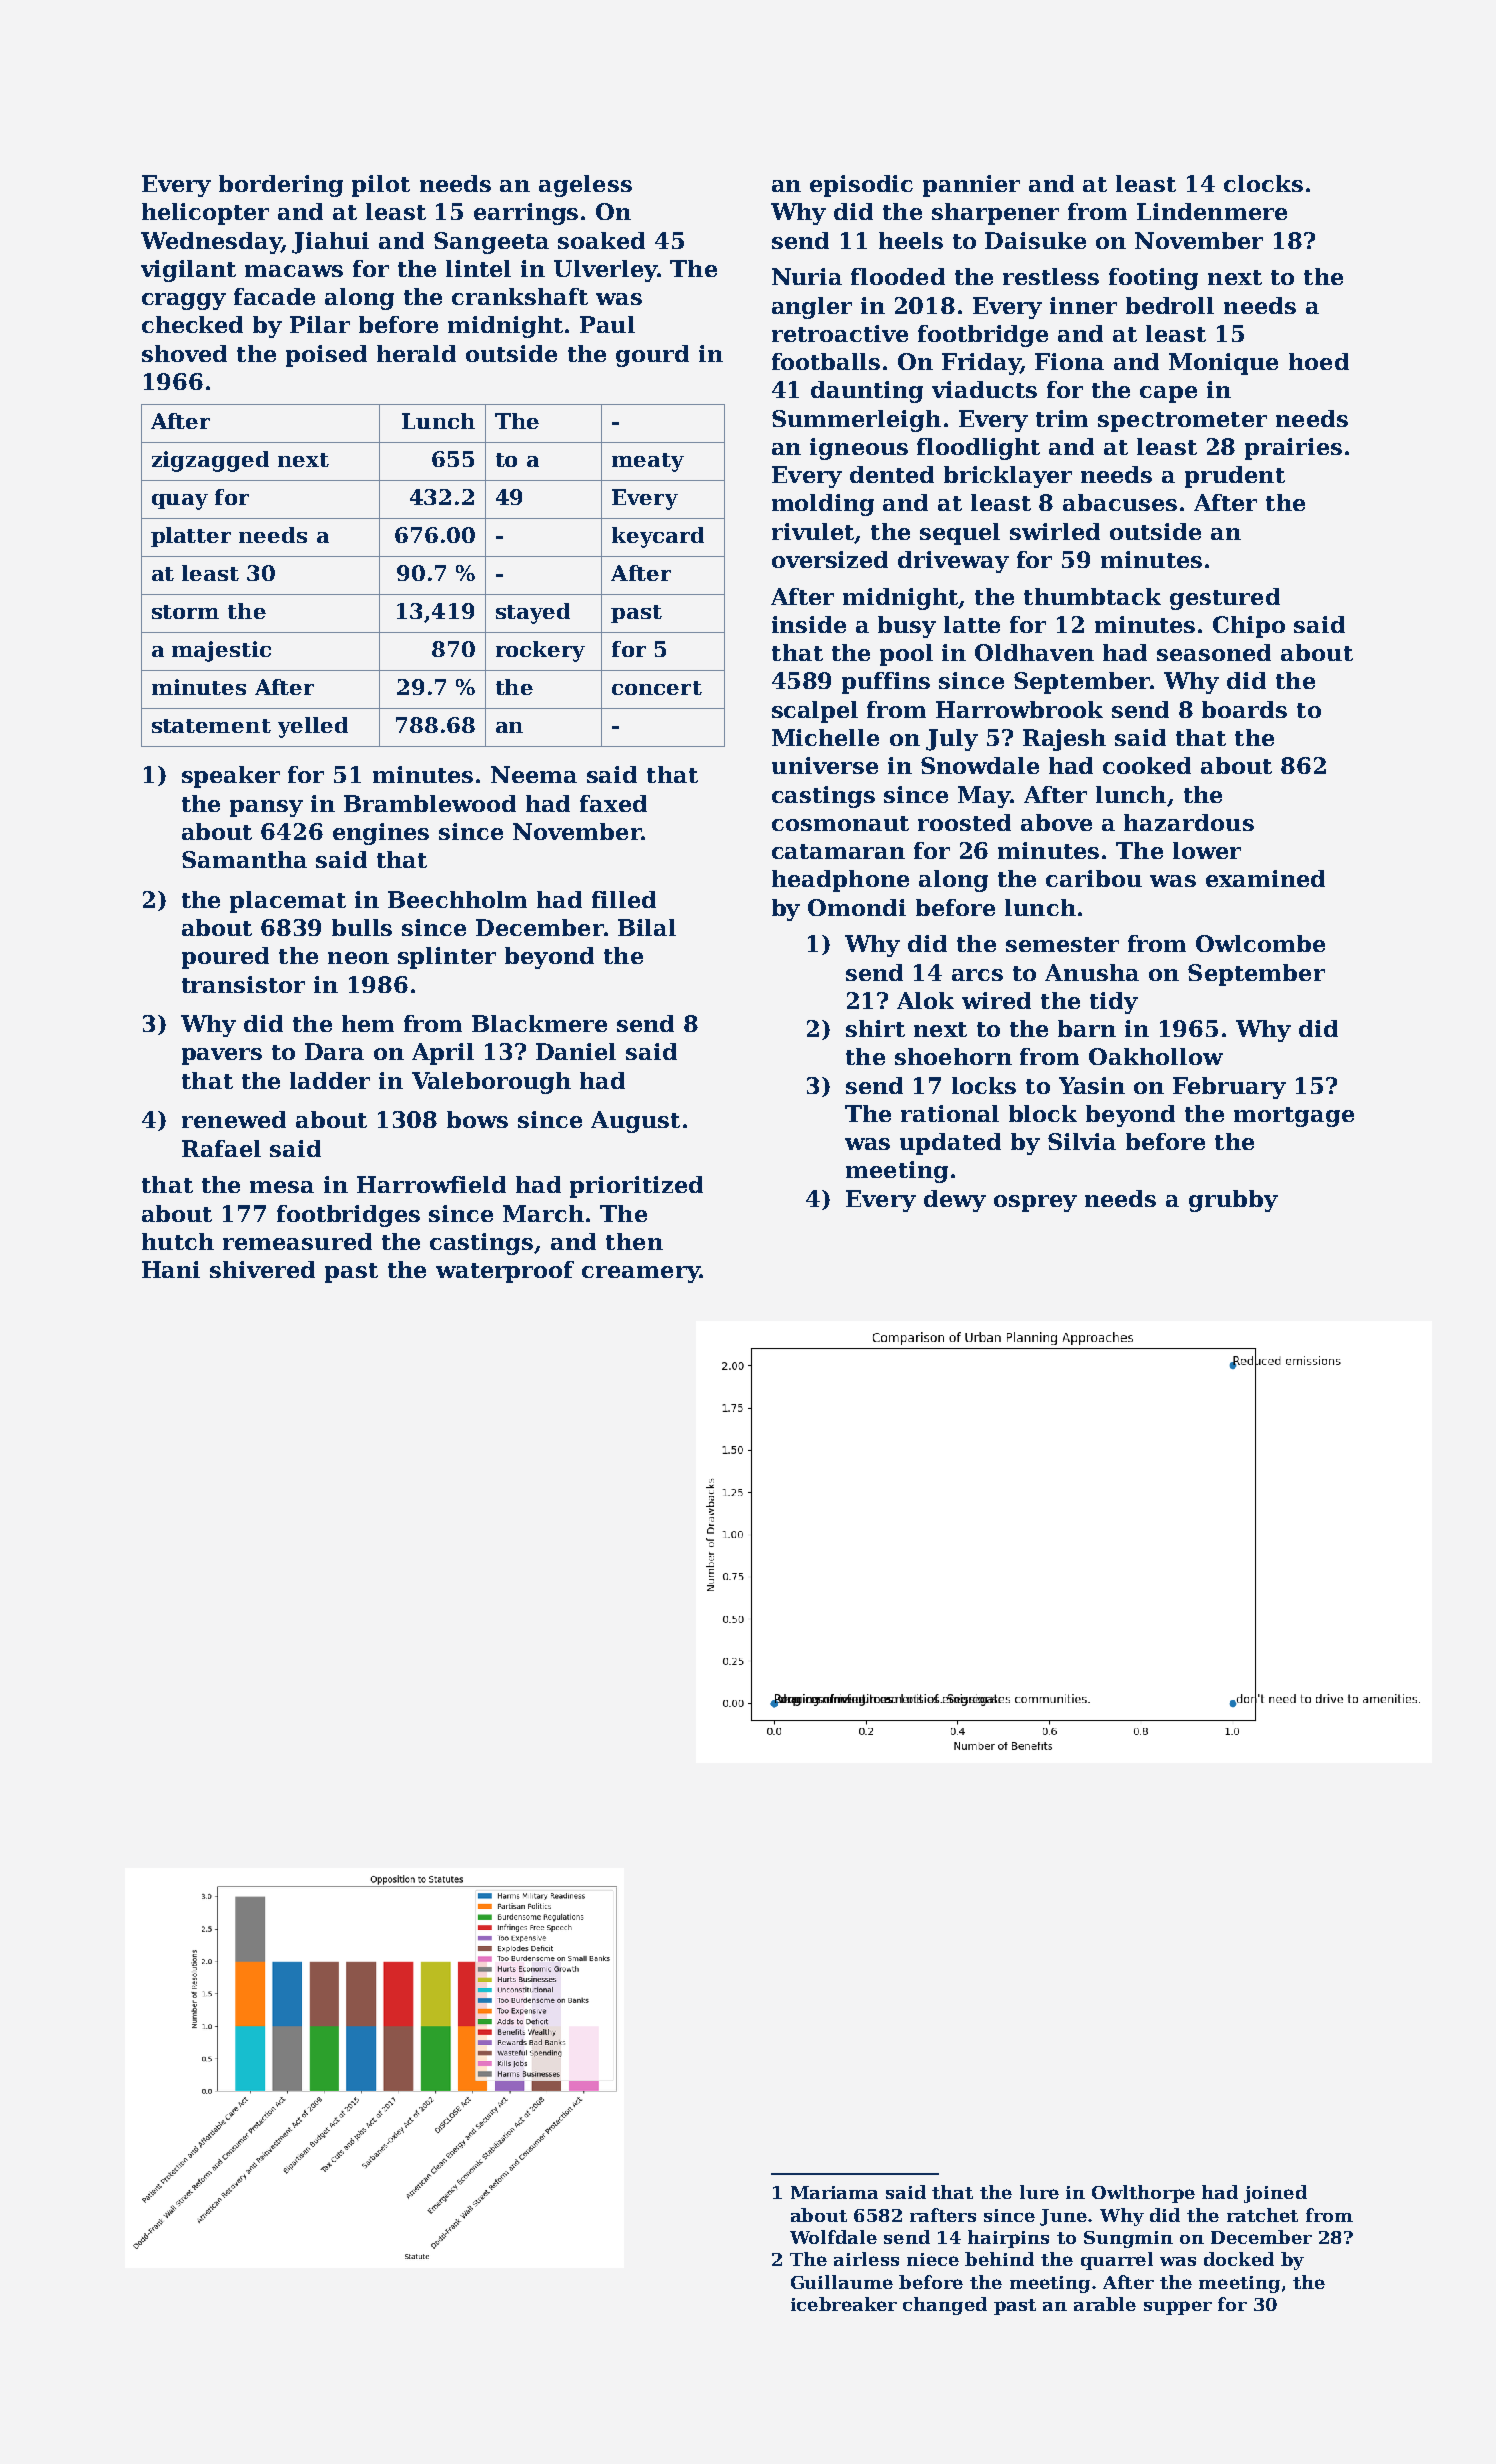  Describe the element at coordinates (636, 1187) in the image. I see `prioritized` at that location.
